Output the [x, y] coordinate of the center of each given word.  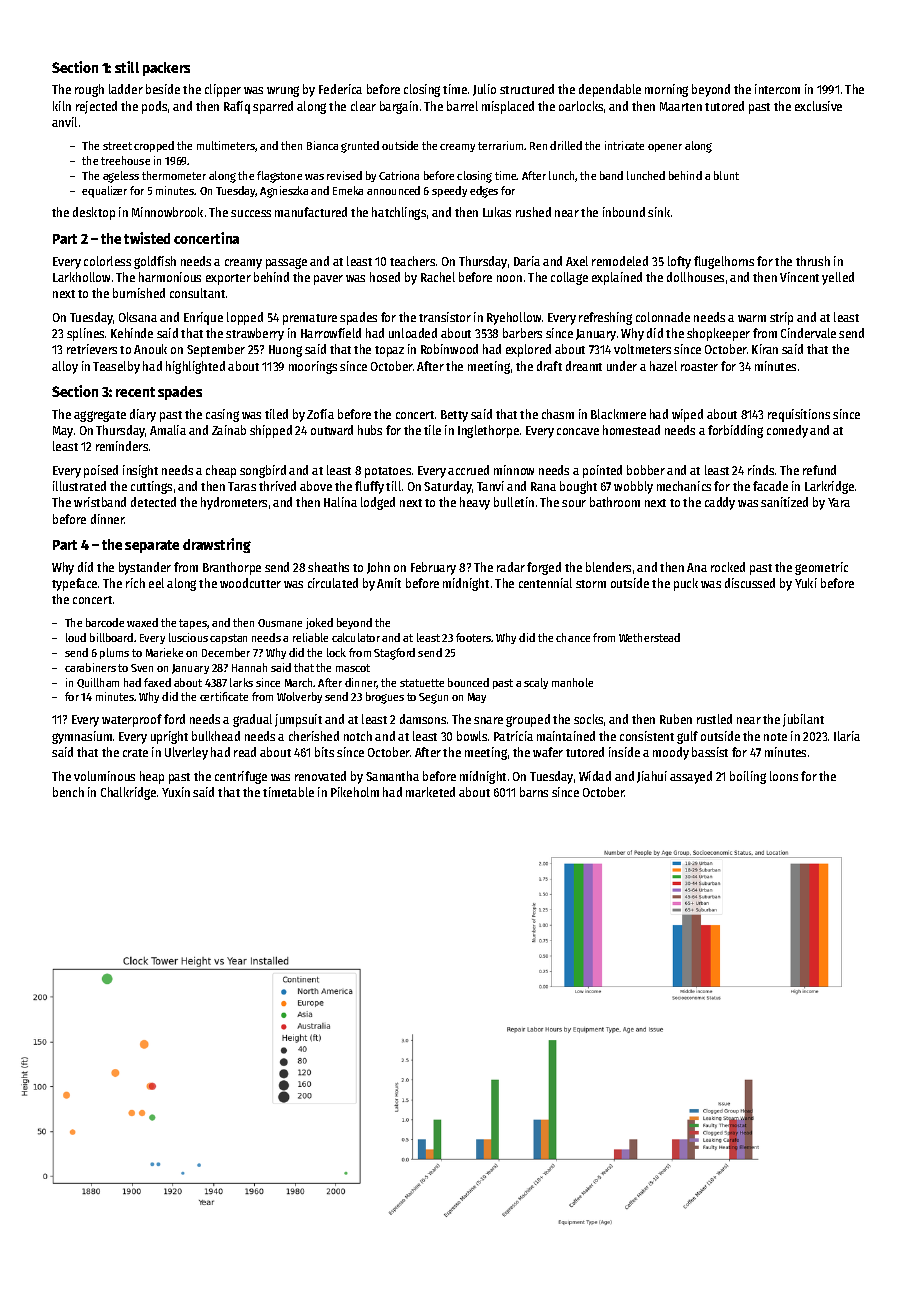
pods [154, 107]
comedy [787, 431]
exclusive [818, 106]
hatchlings [399, 213]
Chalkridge [128, 793]
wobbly [633, 487]
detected [153, 502]
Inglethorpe [488, 431]
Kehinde [132, 333]
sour [574, 503]
